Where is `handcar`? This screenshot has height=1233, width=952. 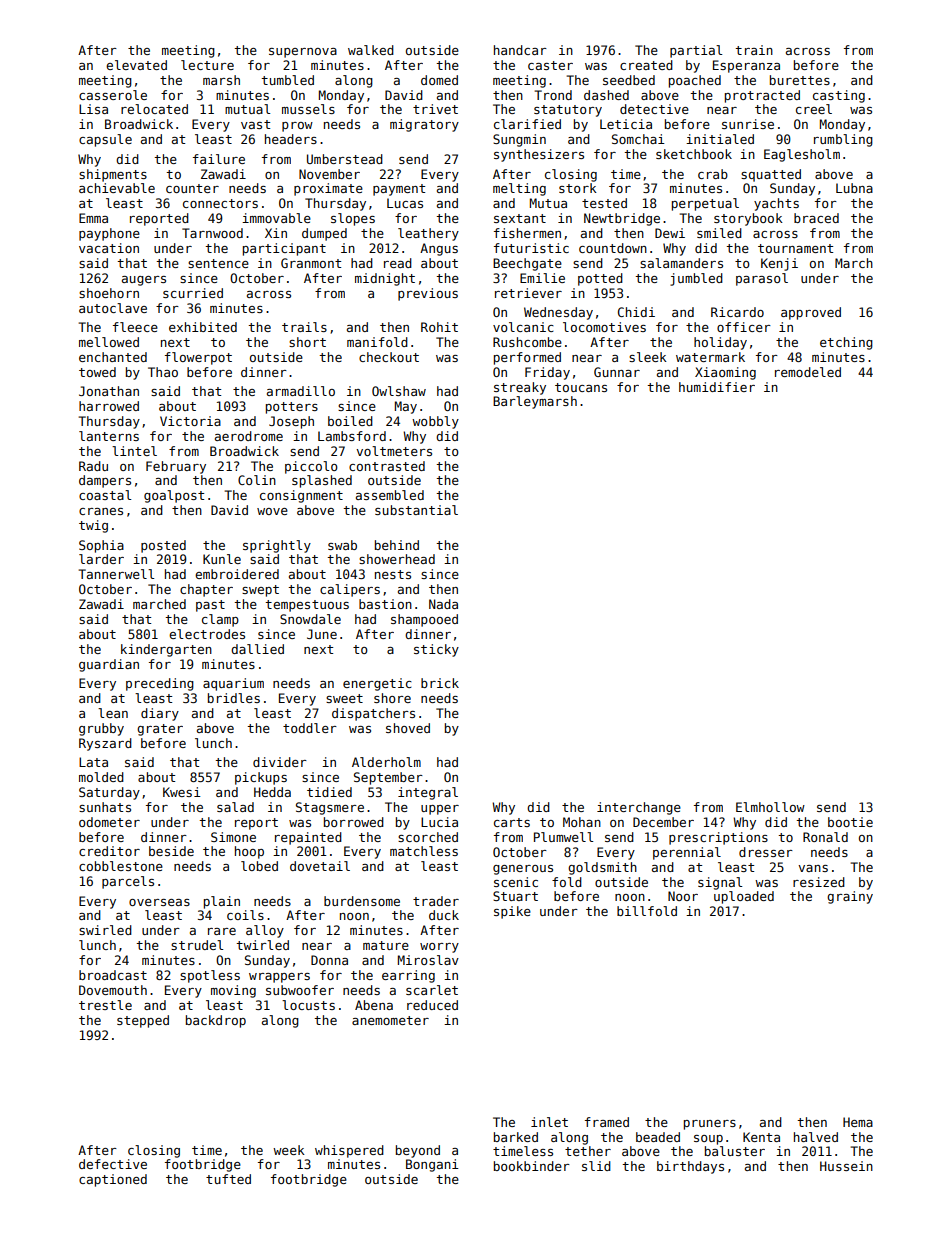
handcar is located at coordinates (520, 50).
